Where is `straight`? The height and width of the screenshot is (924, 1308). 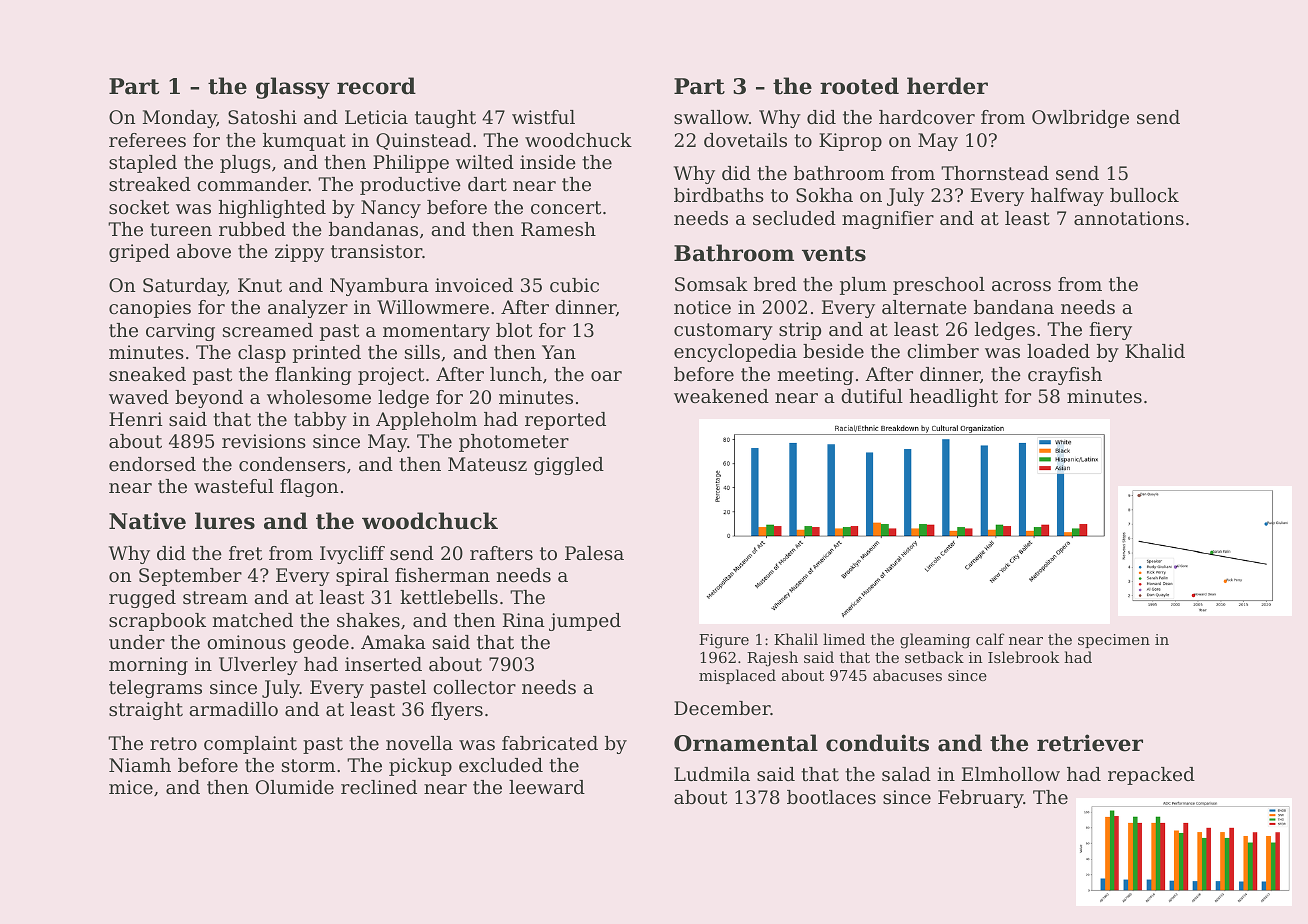
straight is located at coordinates (146, 711).
